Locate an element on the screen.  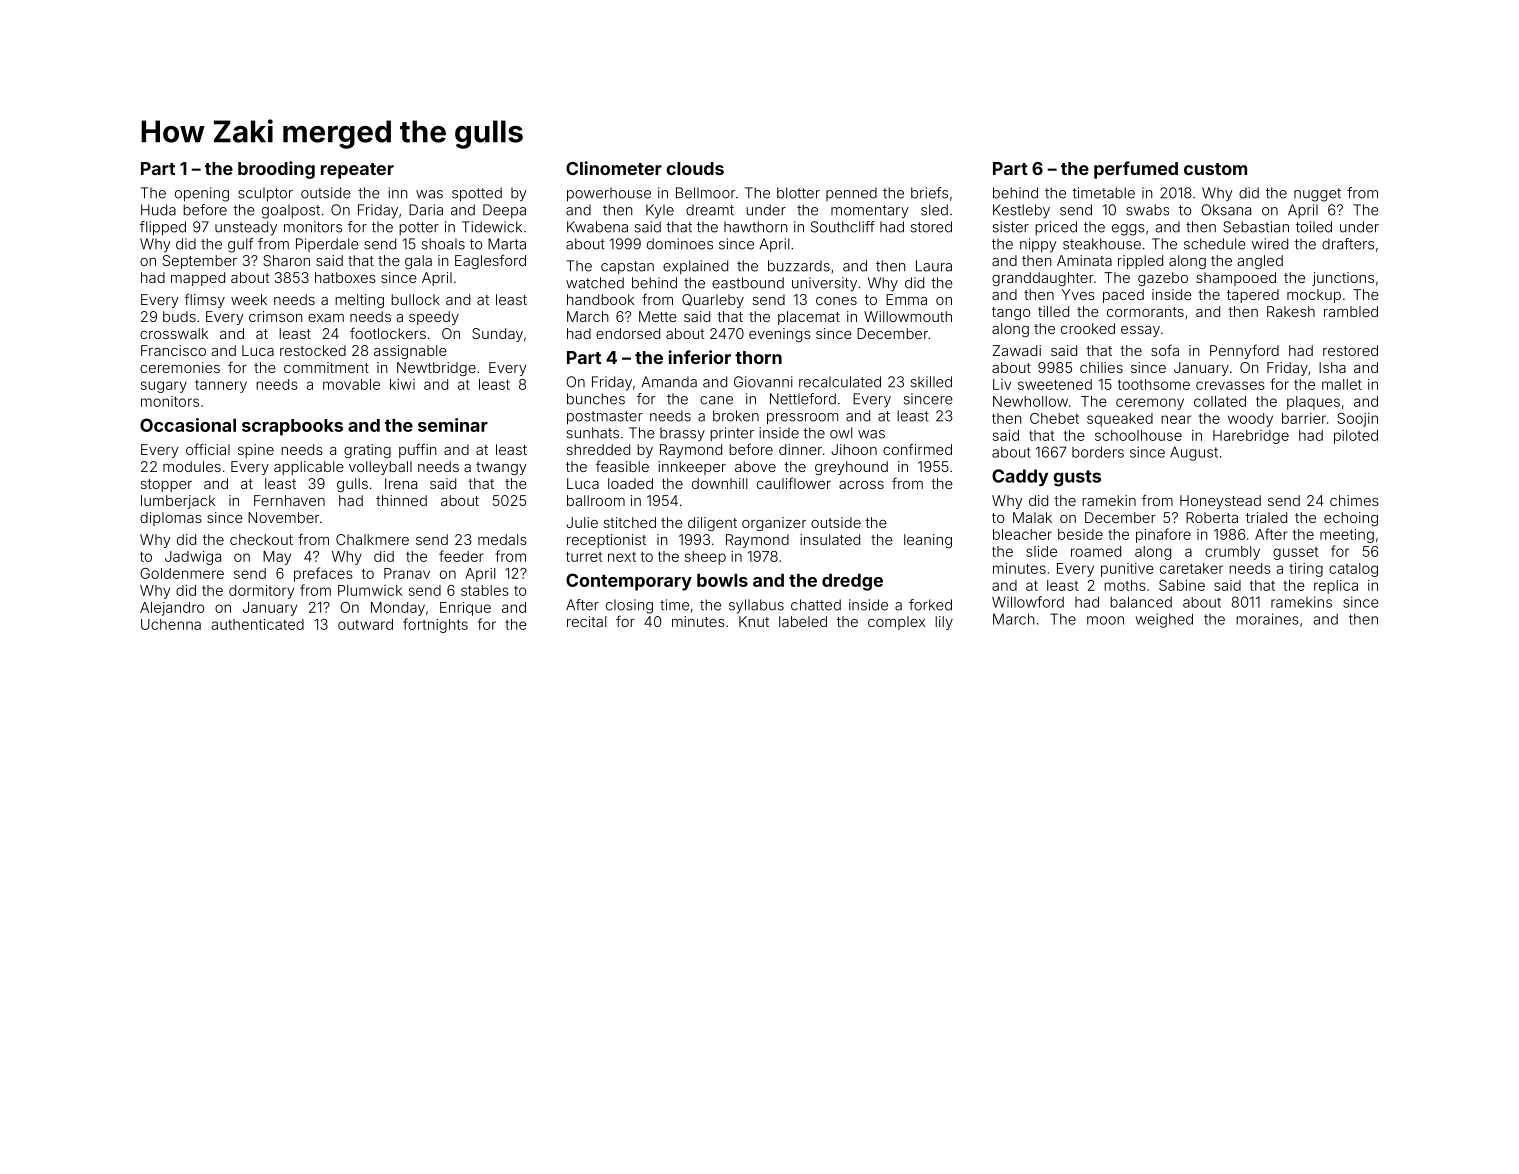
brooding is located at coordinates (276, 170).
